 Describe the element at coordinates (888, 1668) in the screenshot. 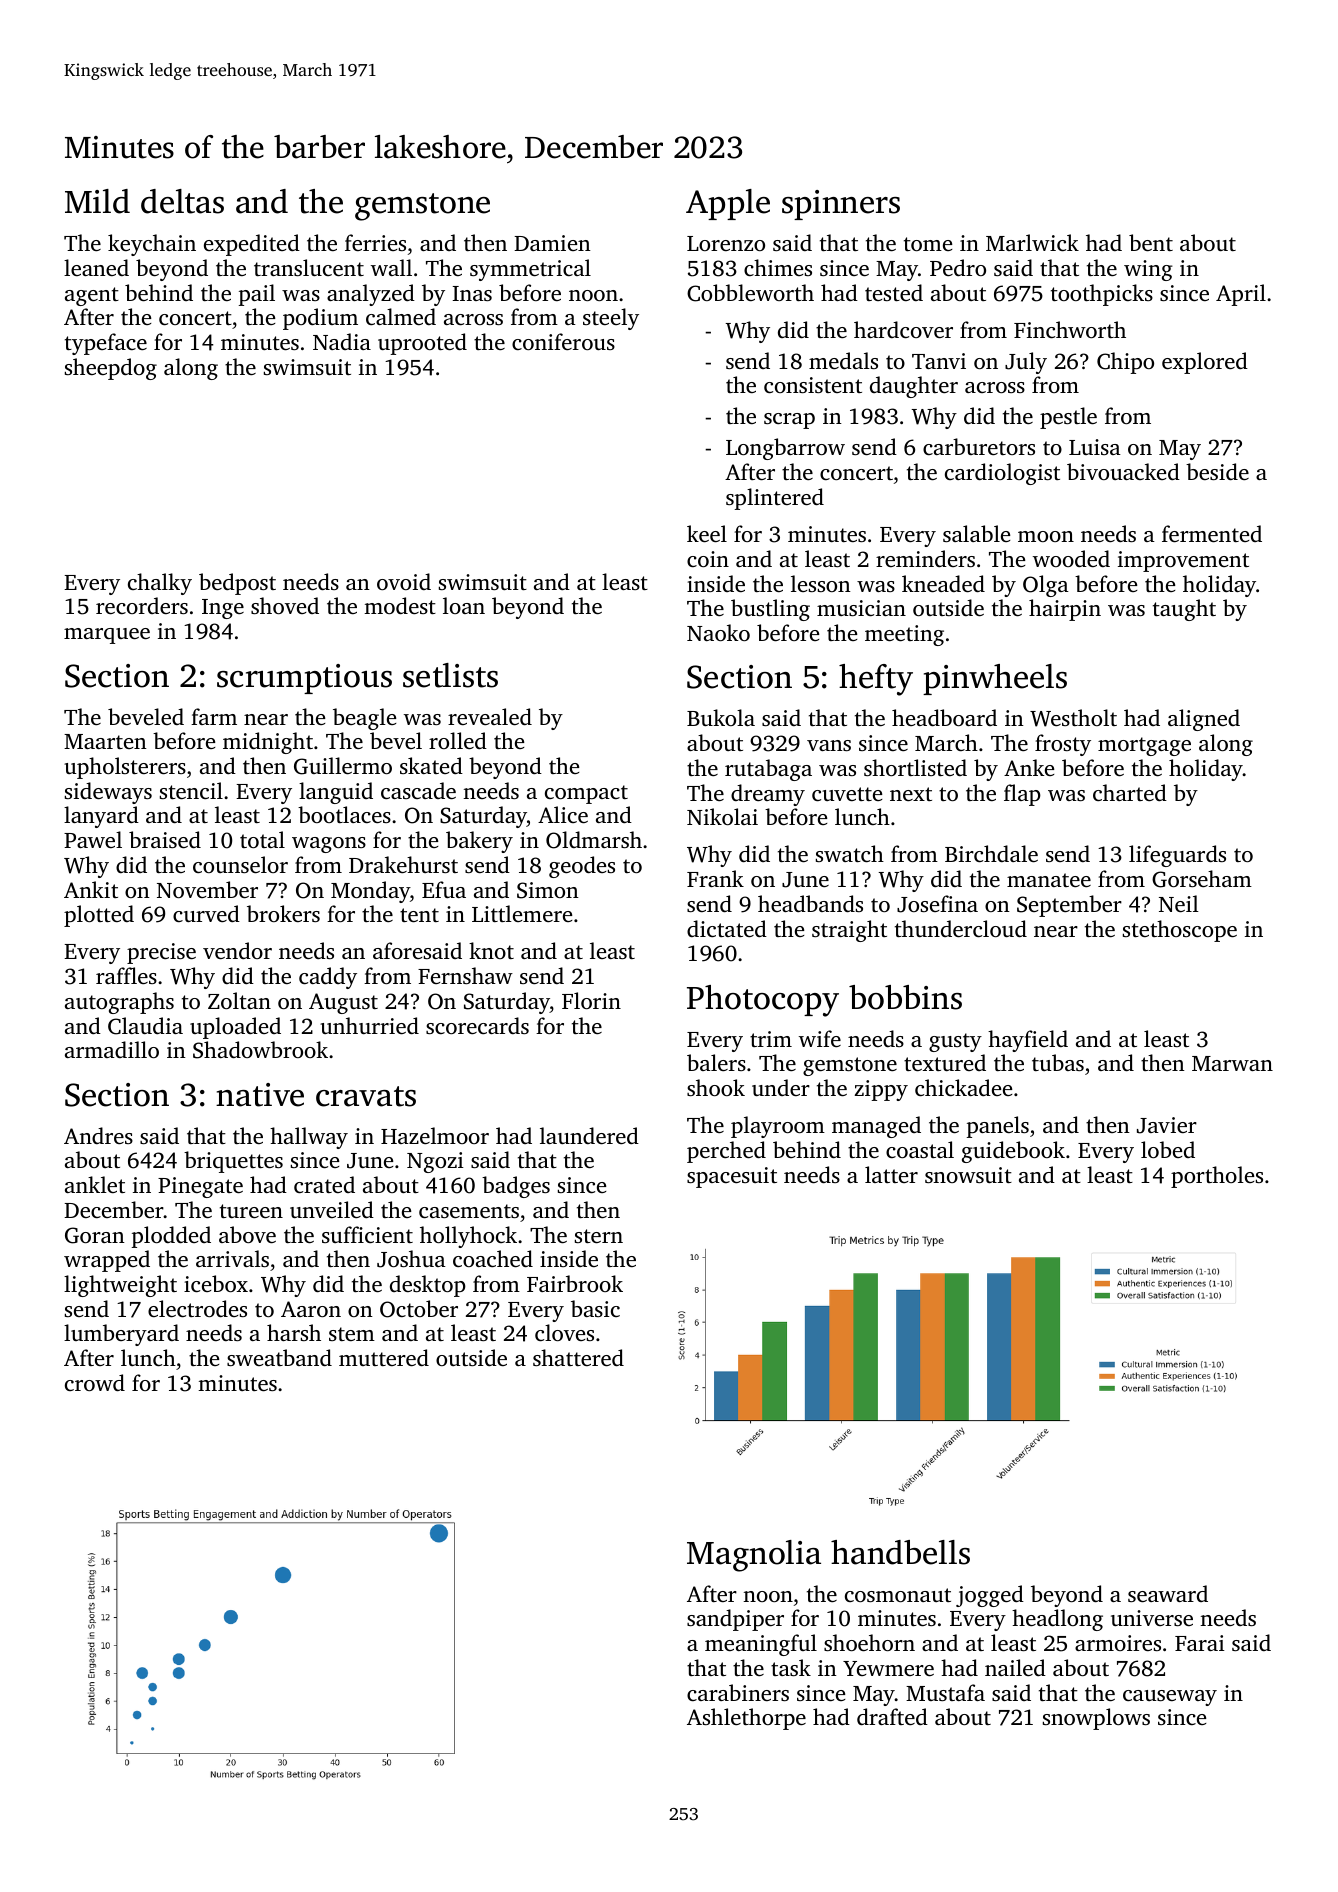

I see `Yewmere` at that location.
